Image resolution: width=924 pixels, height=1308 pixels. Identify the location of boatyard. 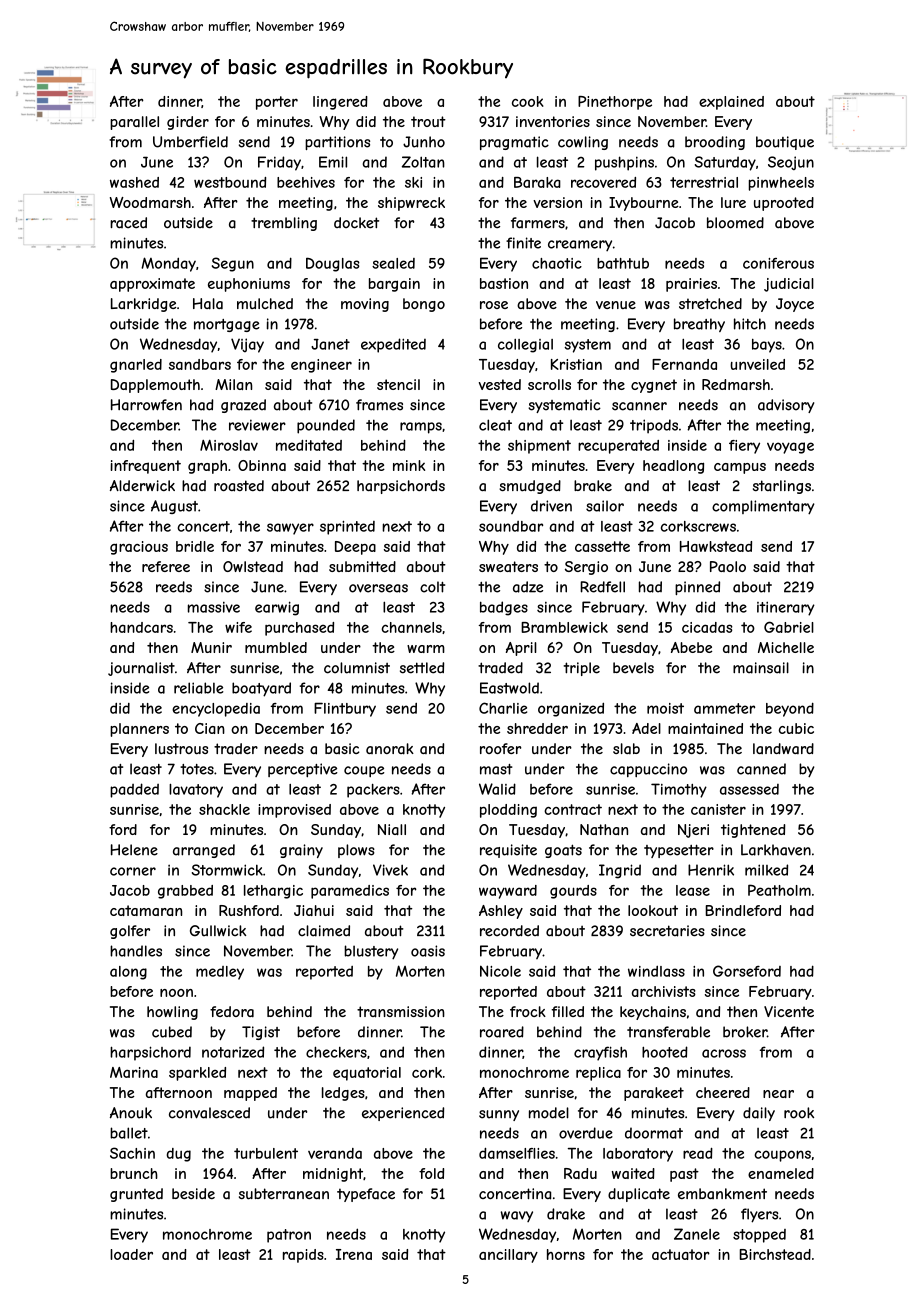
(261, 689).
